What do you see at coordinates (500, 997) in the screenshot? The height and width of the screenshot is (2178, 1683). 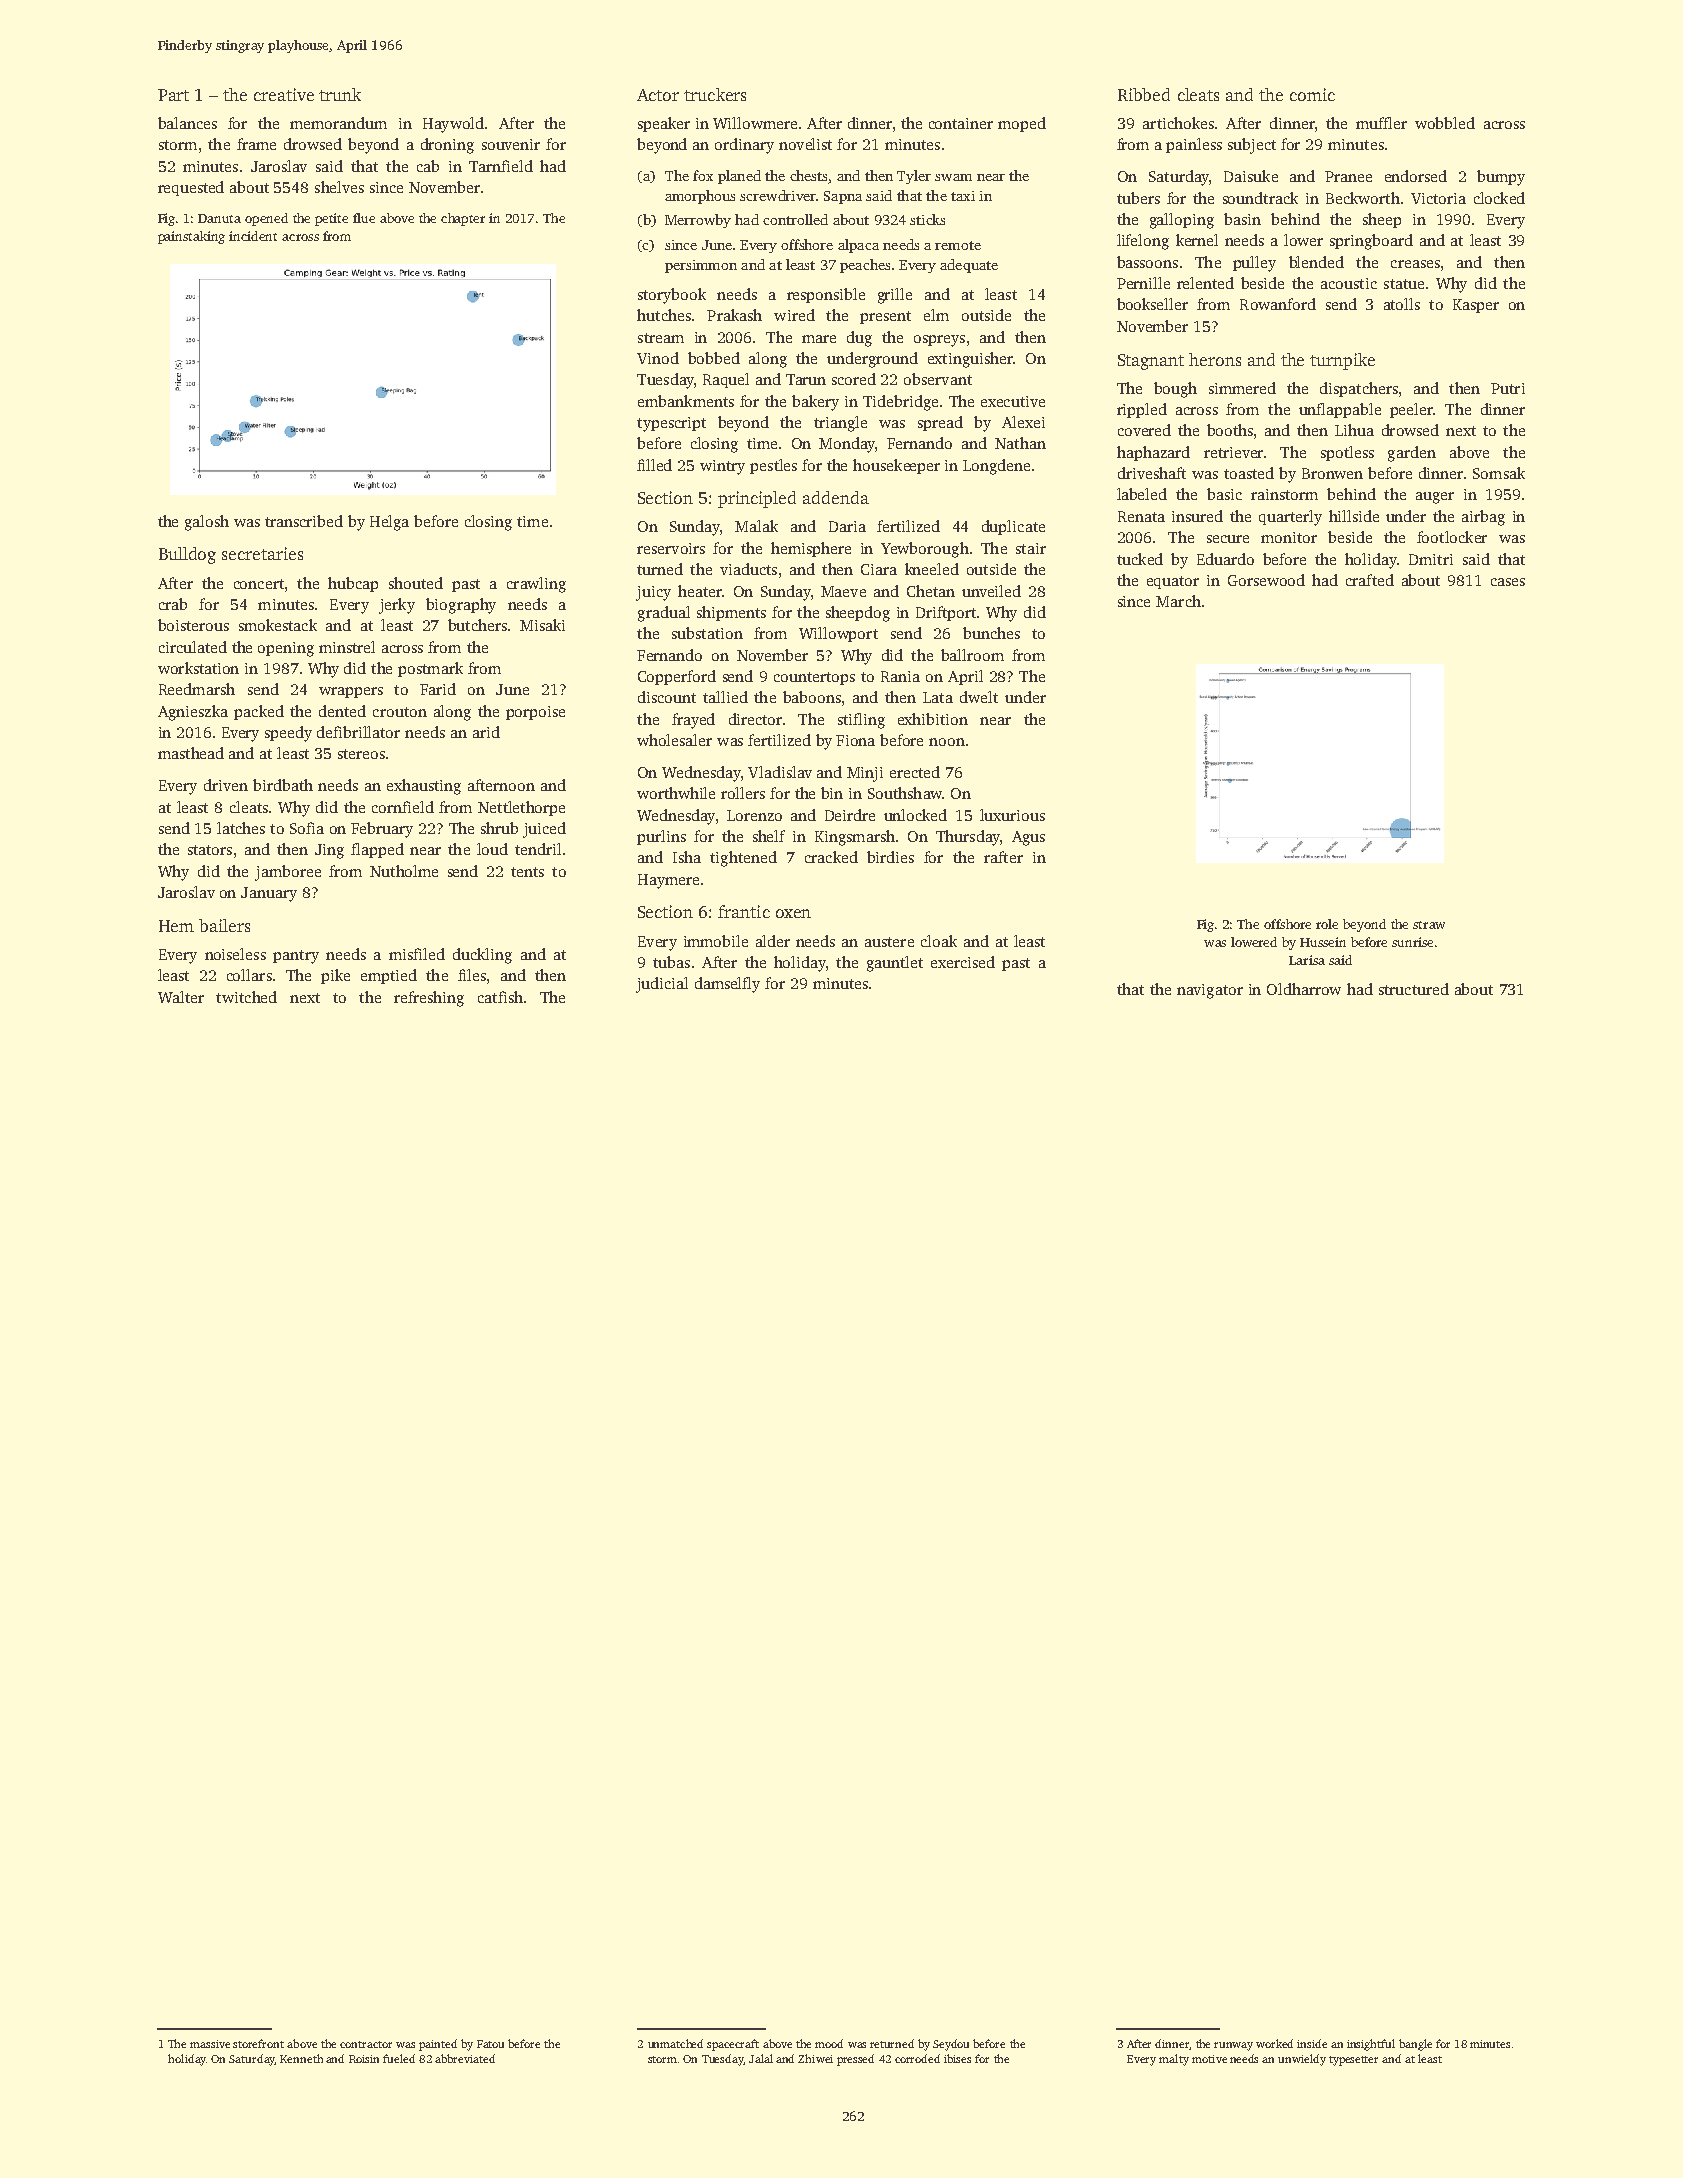 I see `catfish` at bounding box center [500, 997].
